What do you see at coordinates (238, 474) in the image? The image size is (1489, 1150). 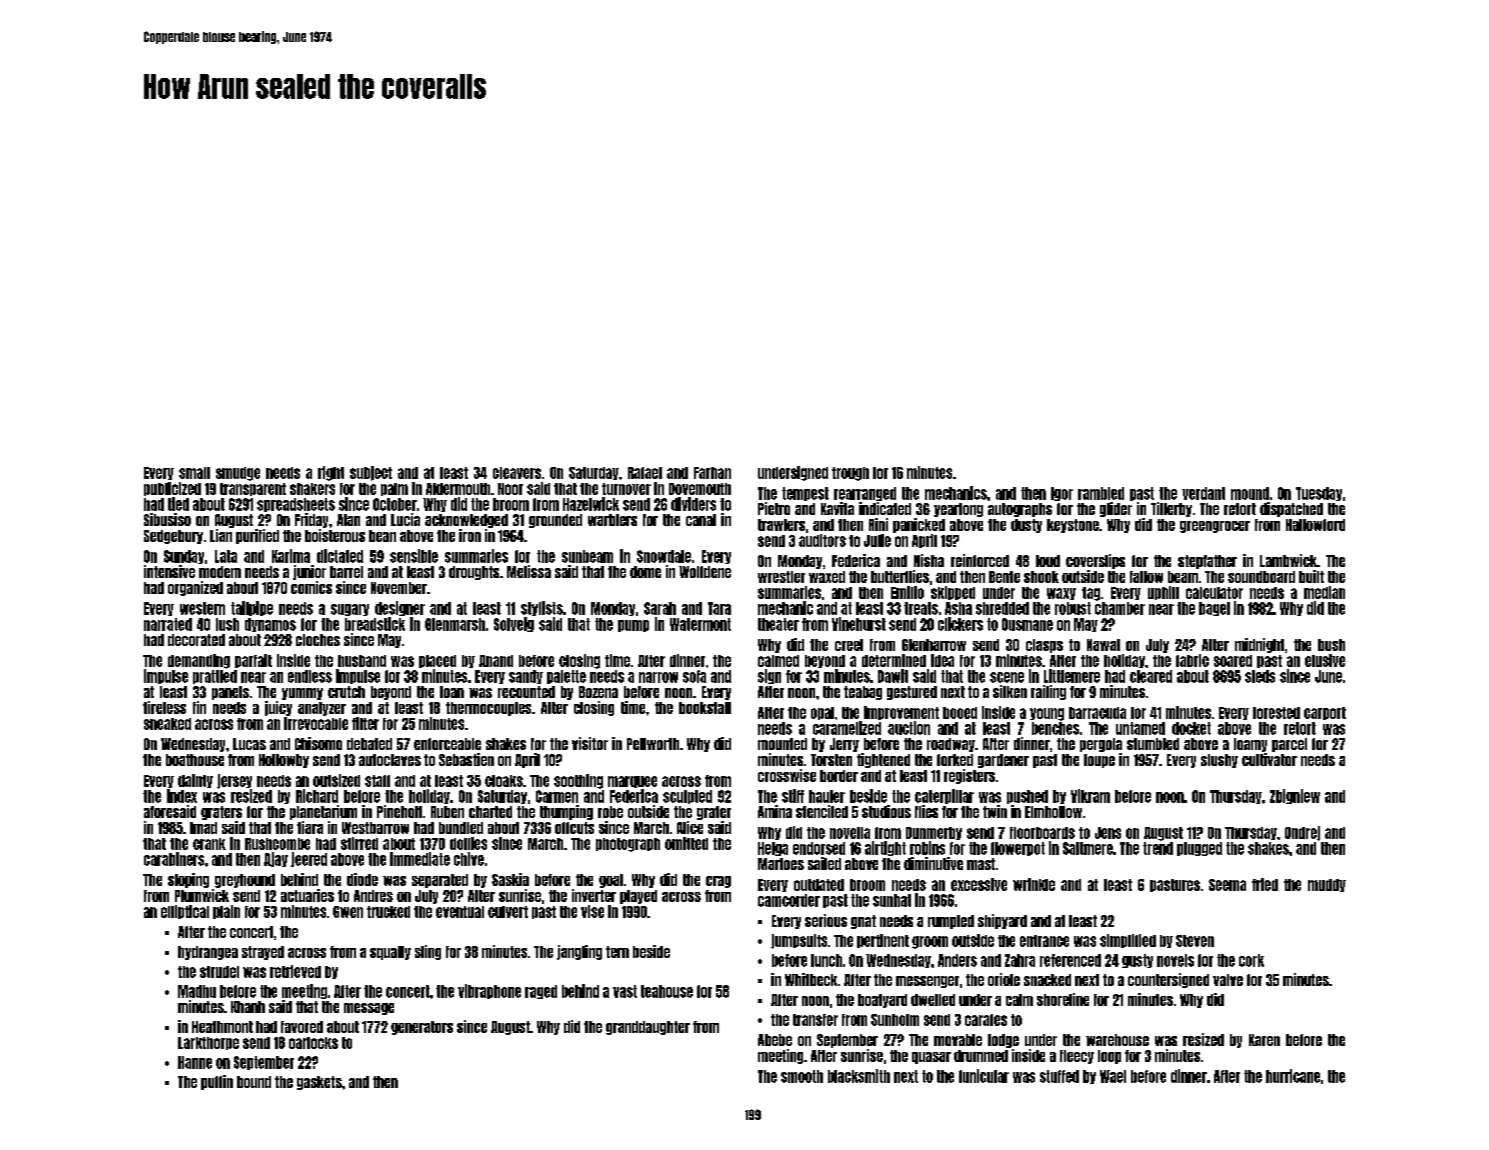 I see `smudge` at bounding box center [238, 474].
